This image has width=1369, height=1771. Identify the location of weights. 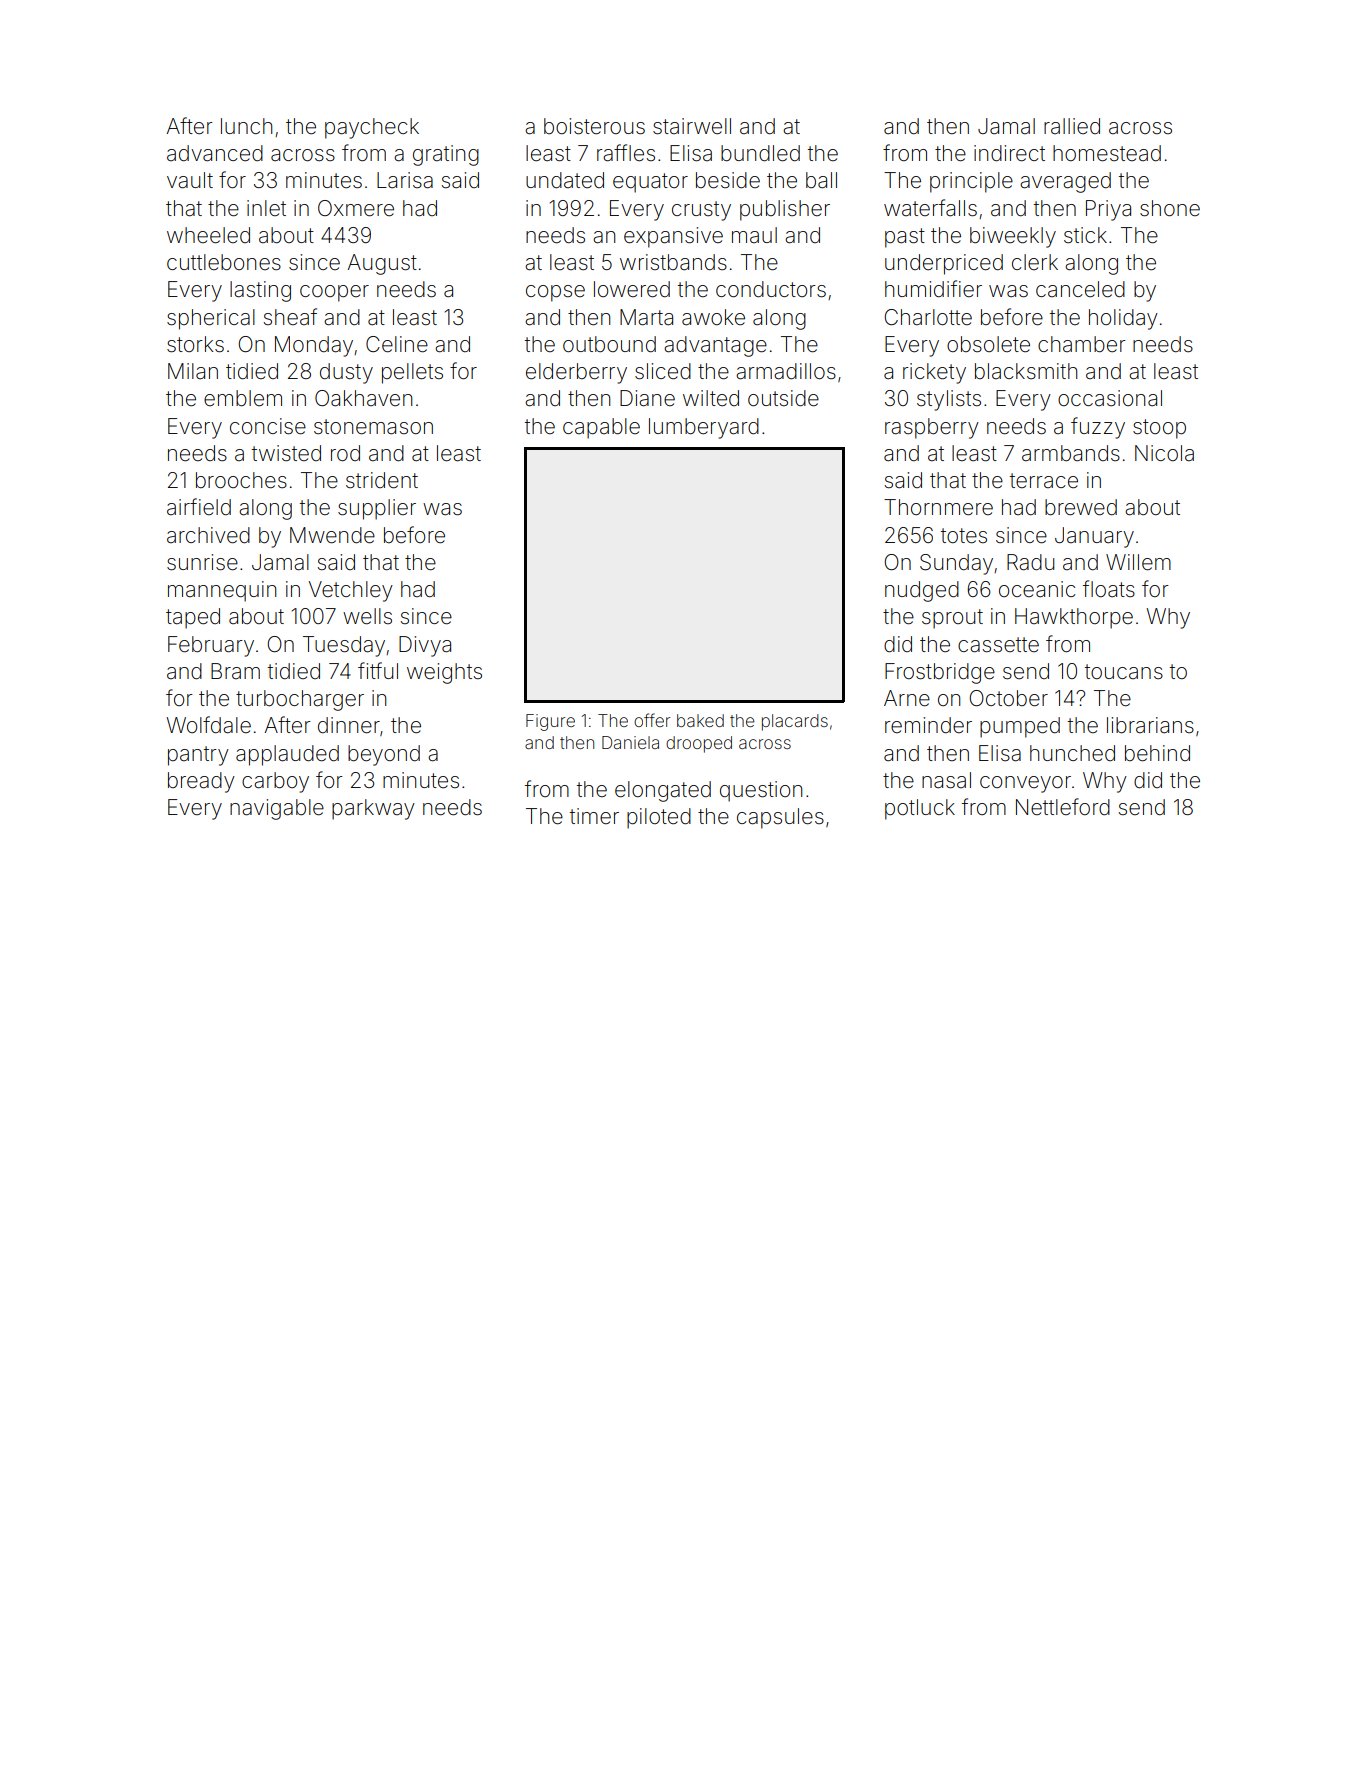
(444, 673).
